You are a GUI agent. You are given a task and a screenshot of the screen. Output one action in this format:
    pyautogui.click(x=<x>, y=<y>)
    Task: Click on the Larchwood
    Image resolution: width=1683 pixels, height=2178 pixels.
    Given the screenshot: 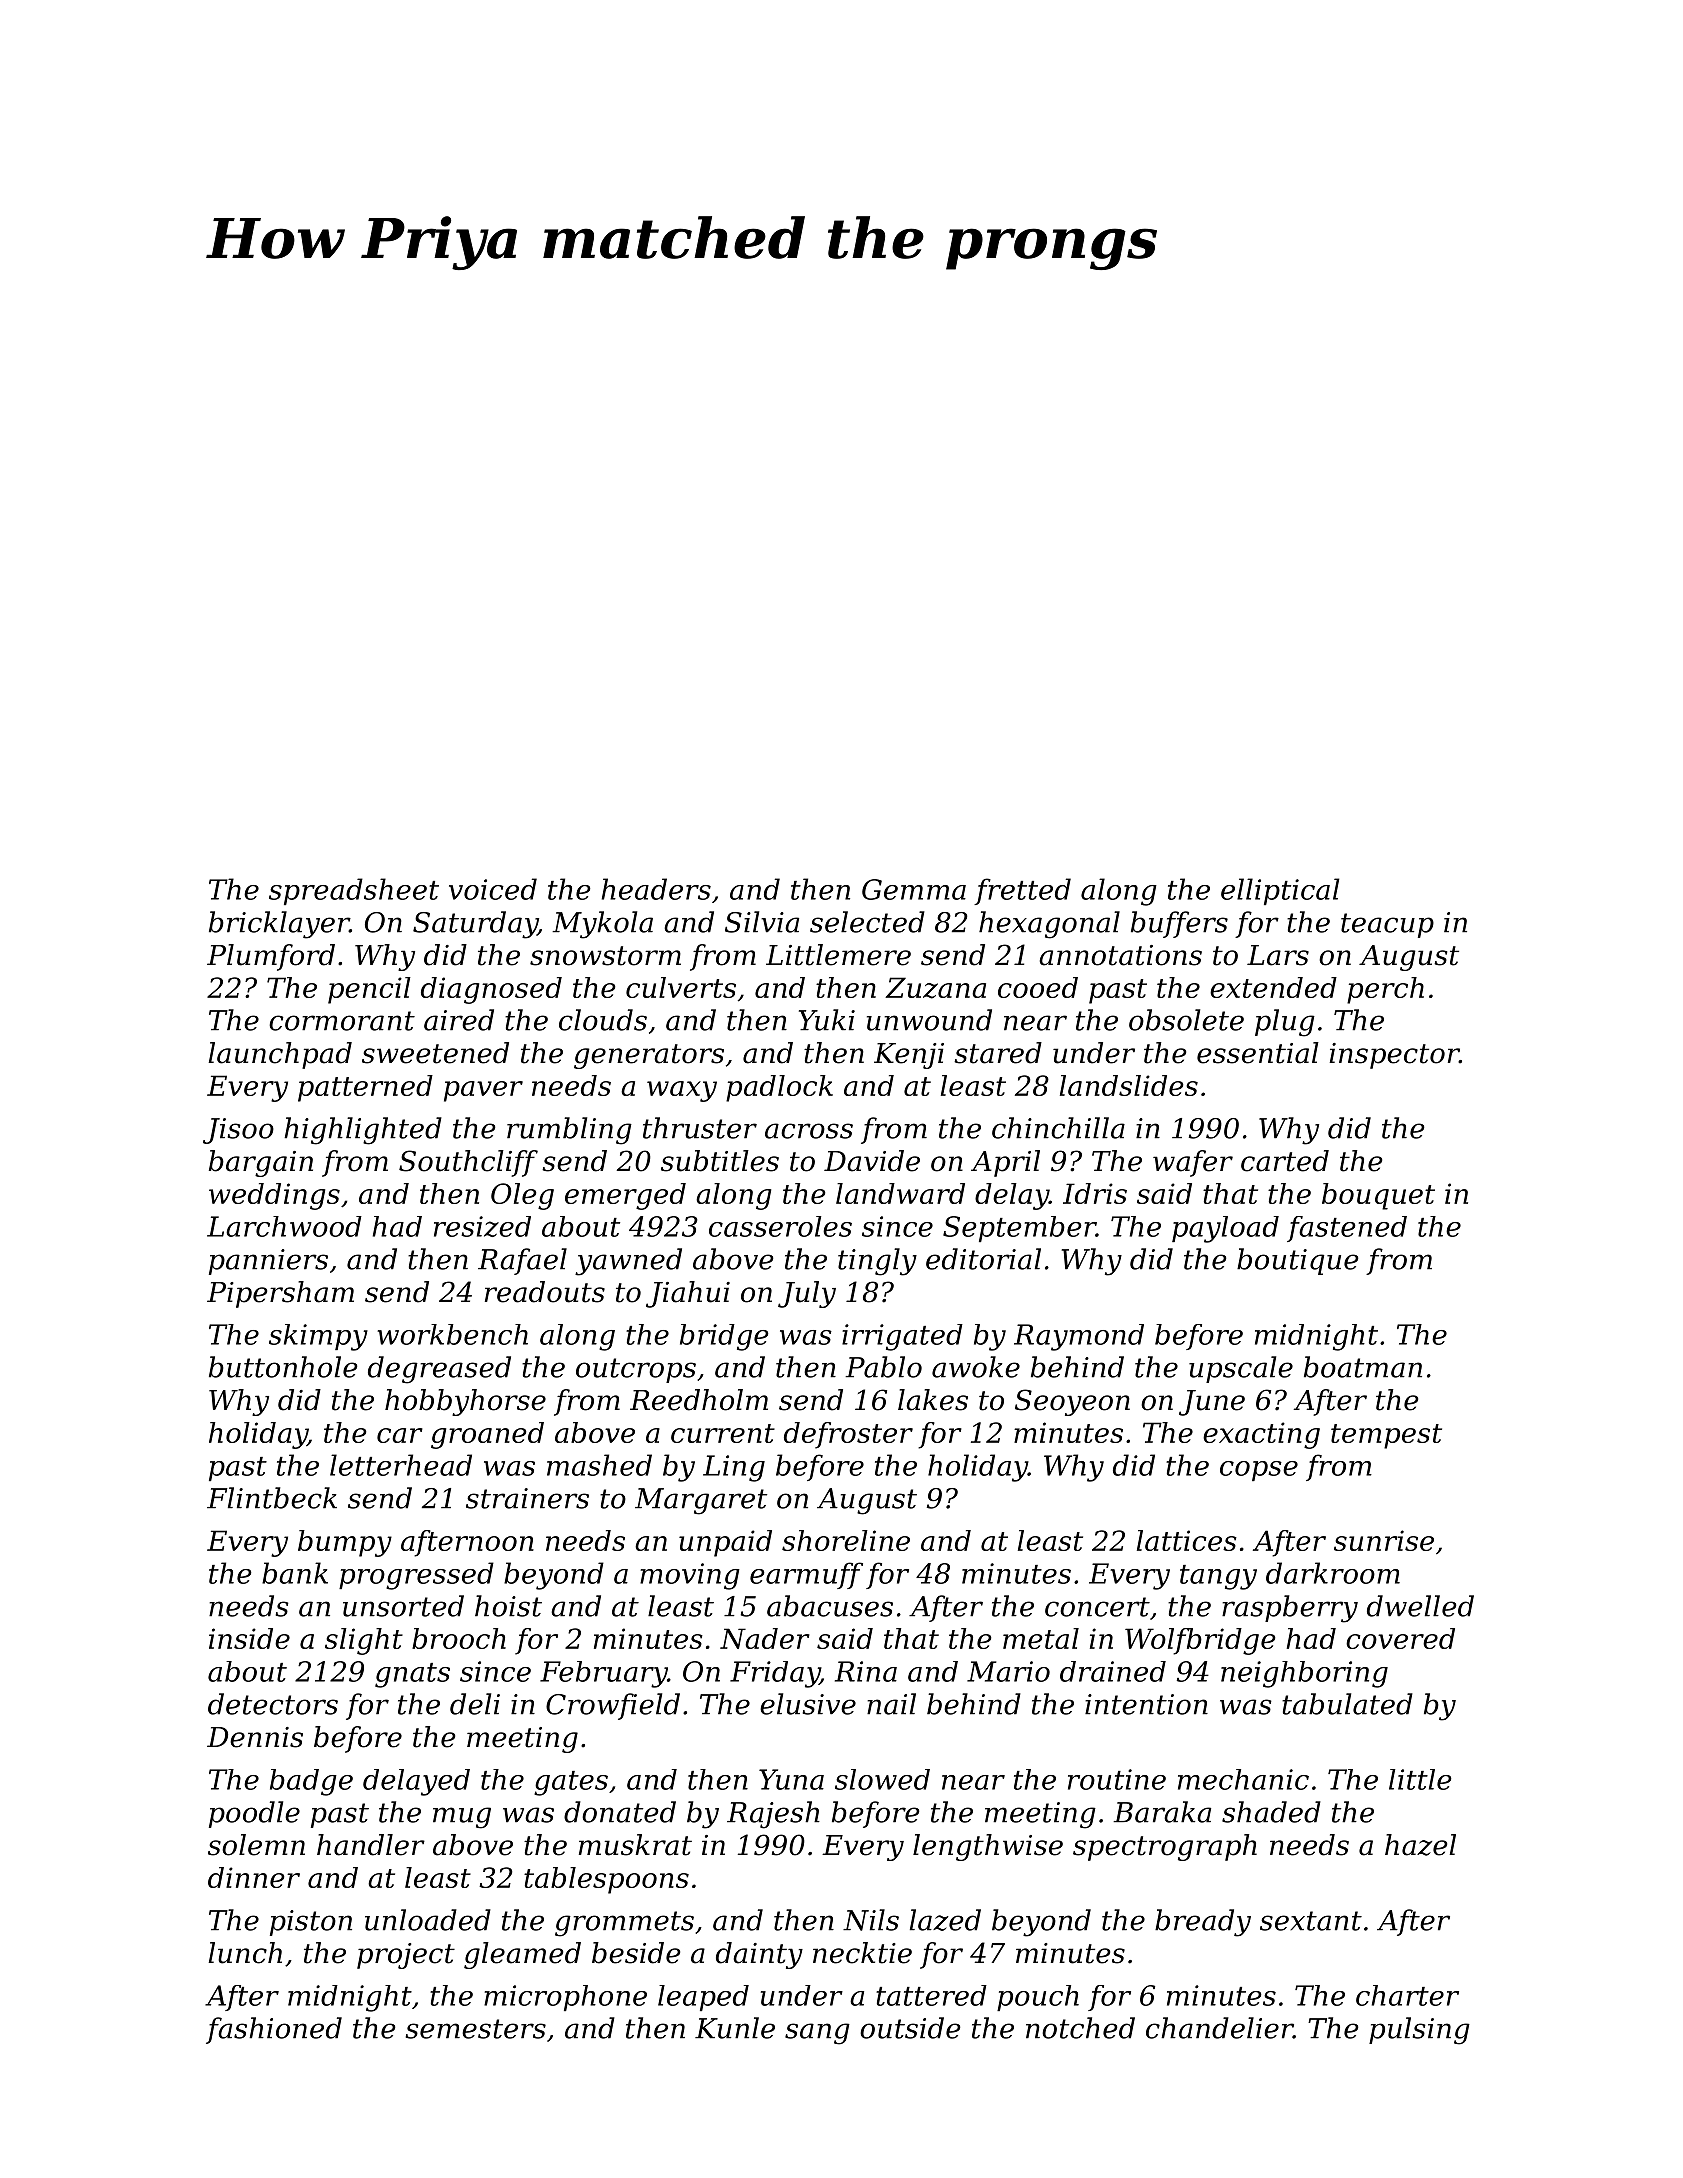 What is the action you would take?
    pyautogui.click(x=284, y=1226)
